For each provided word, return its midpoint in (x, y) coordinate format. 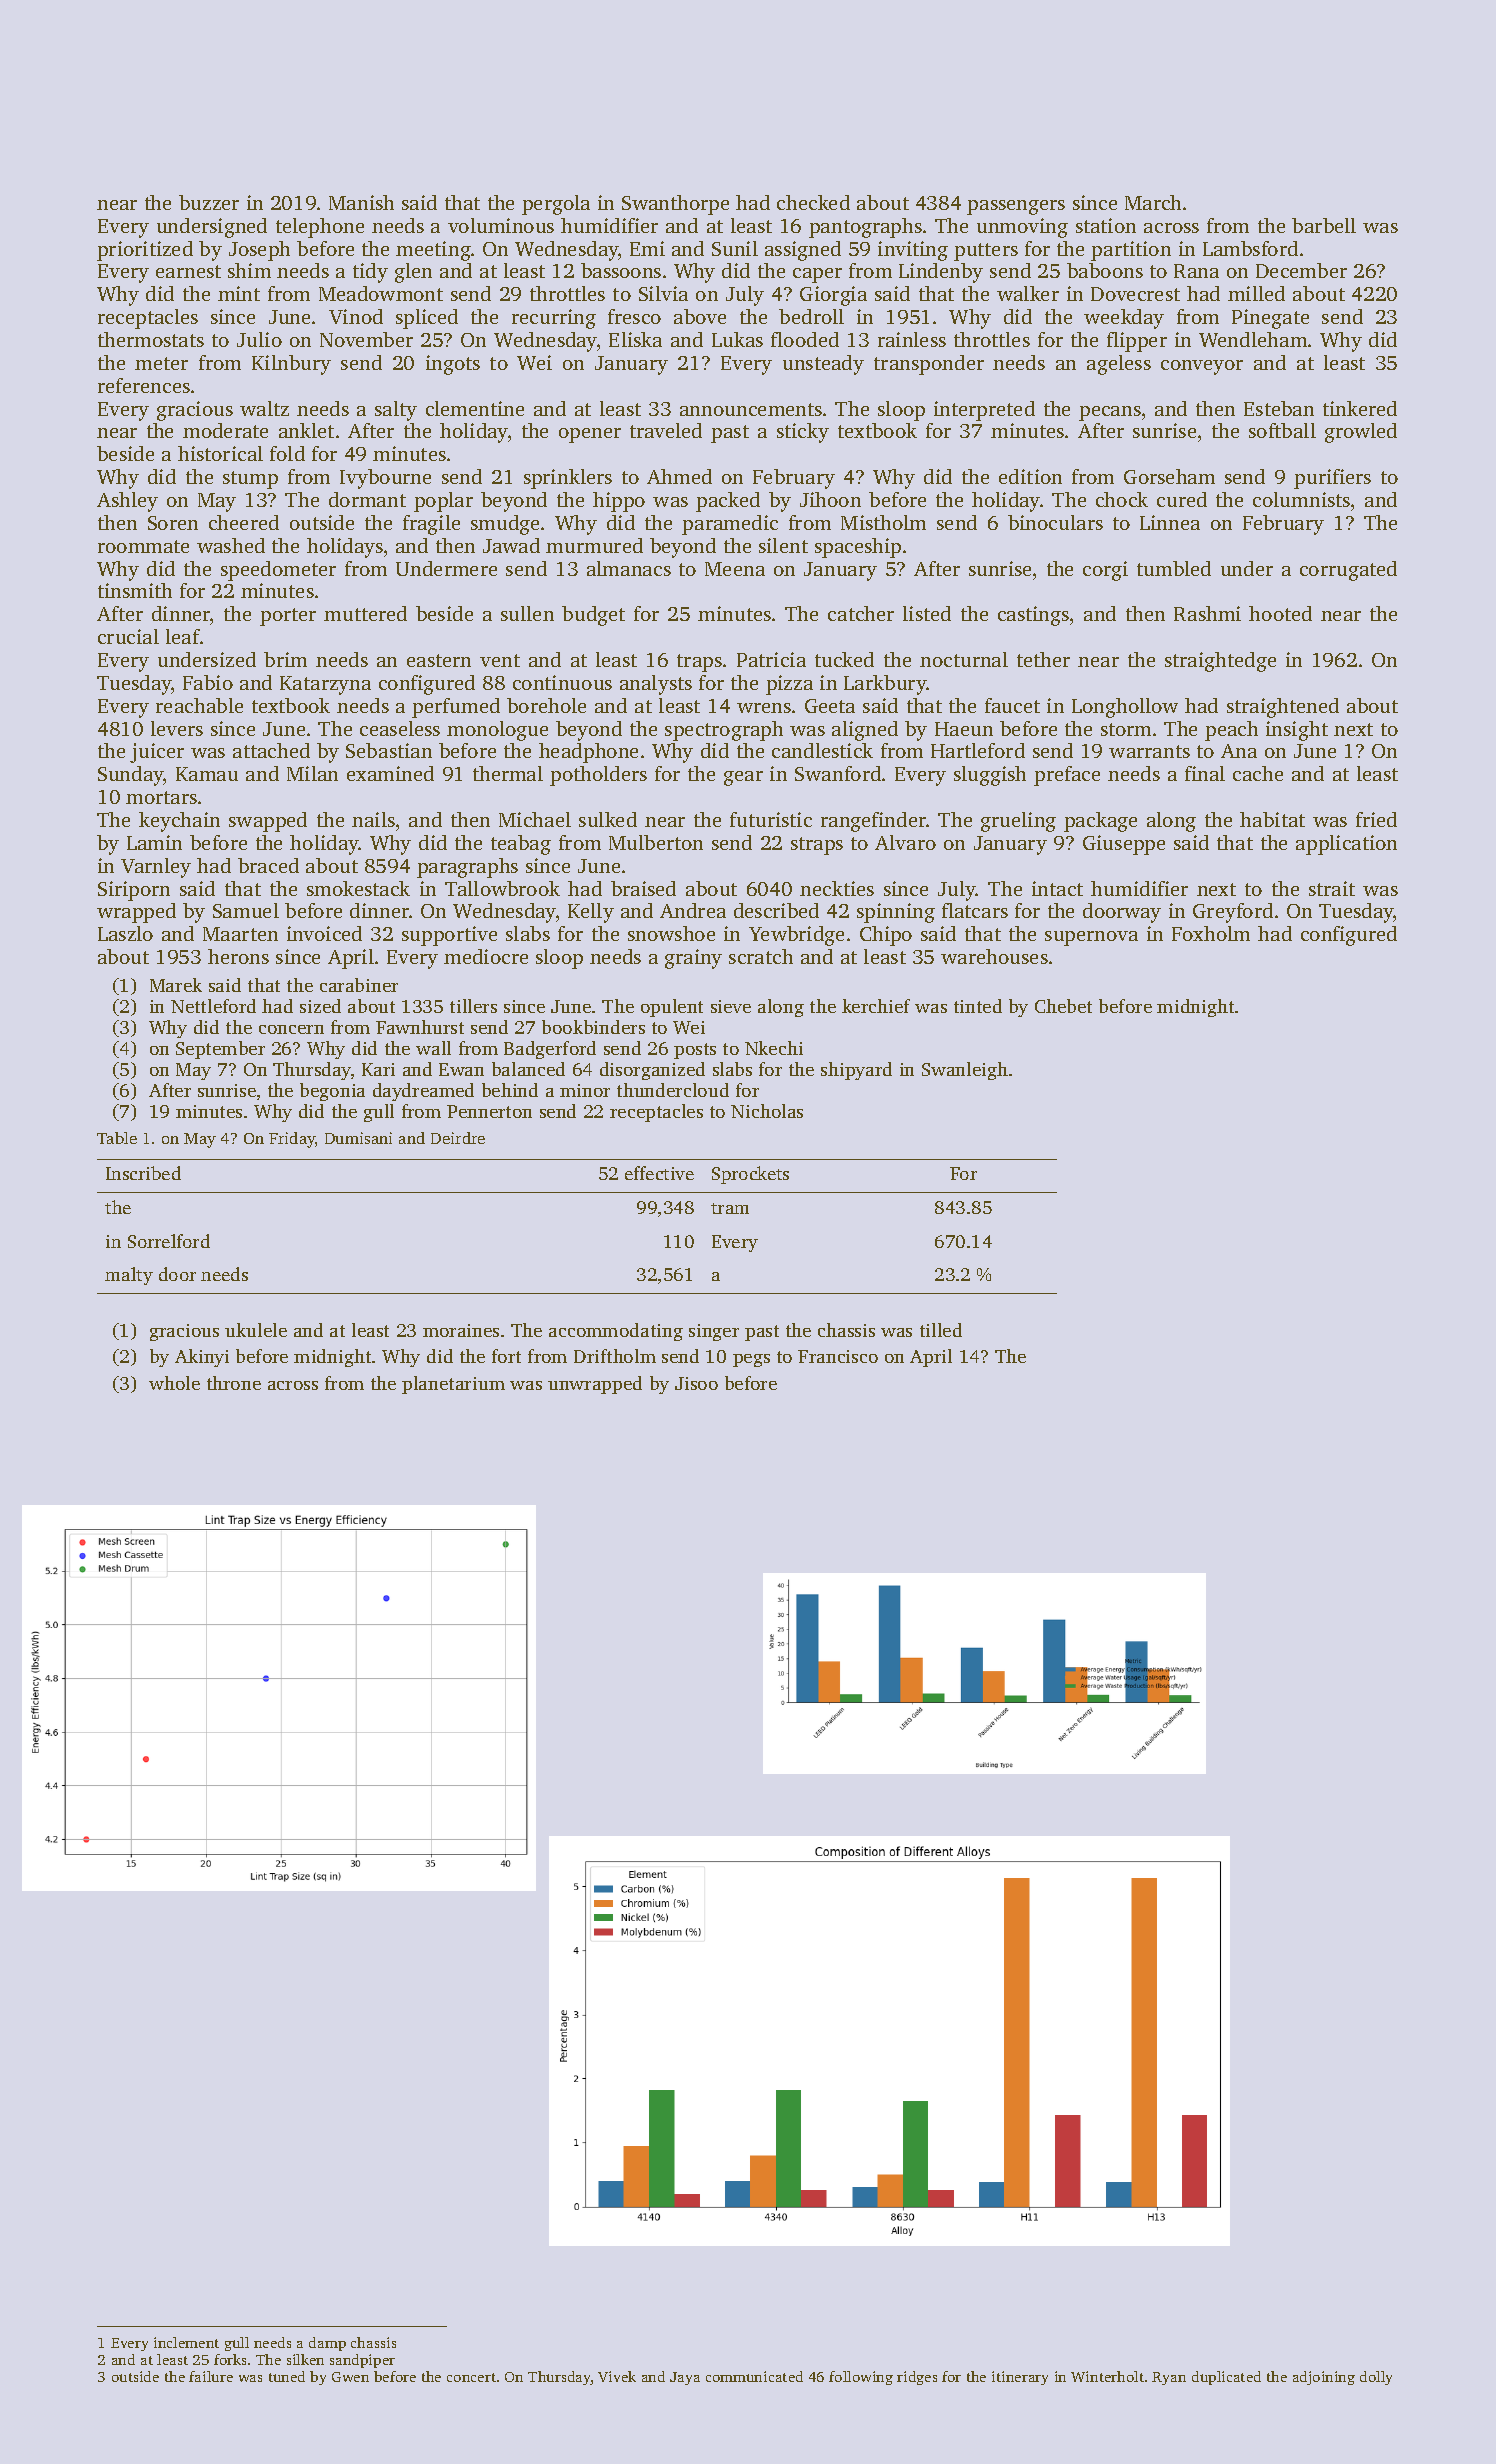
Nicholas (767, 1111)
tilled (941, 1330)
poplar (443, 502)
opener (590, 435)
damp (327, 2344)
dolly (1376, 2378)
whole (174, 1383)
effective (659, 1173)
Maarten (240, 934)
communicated (754, 2376)
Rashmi (1207, 613)
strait (1332, 888)
